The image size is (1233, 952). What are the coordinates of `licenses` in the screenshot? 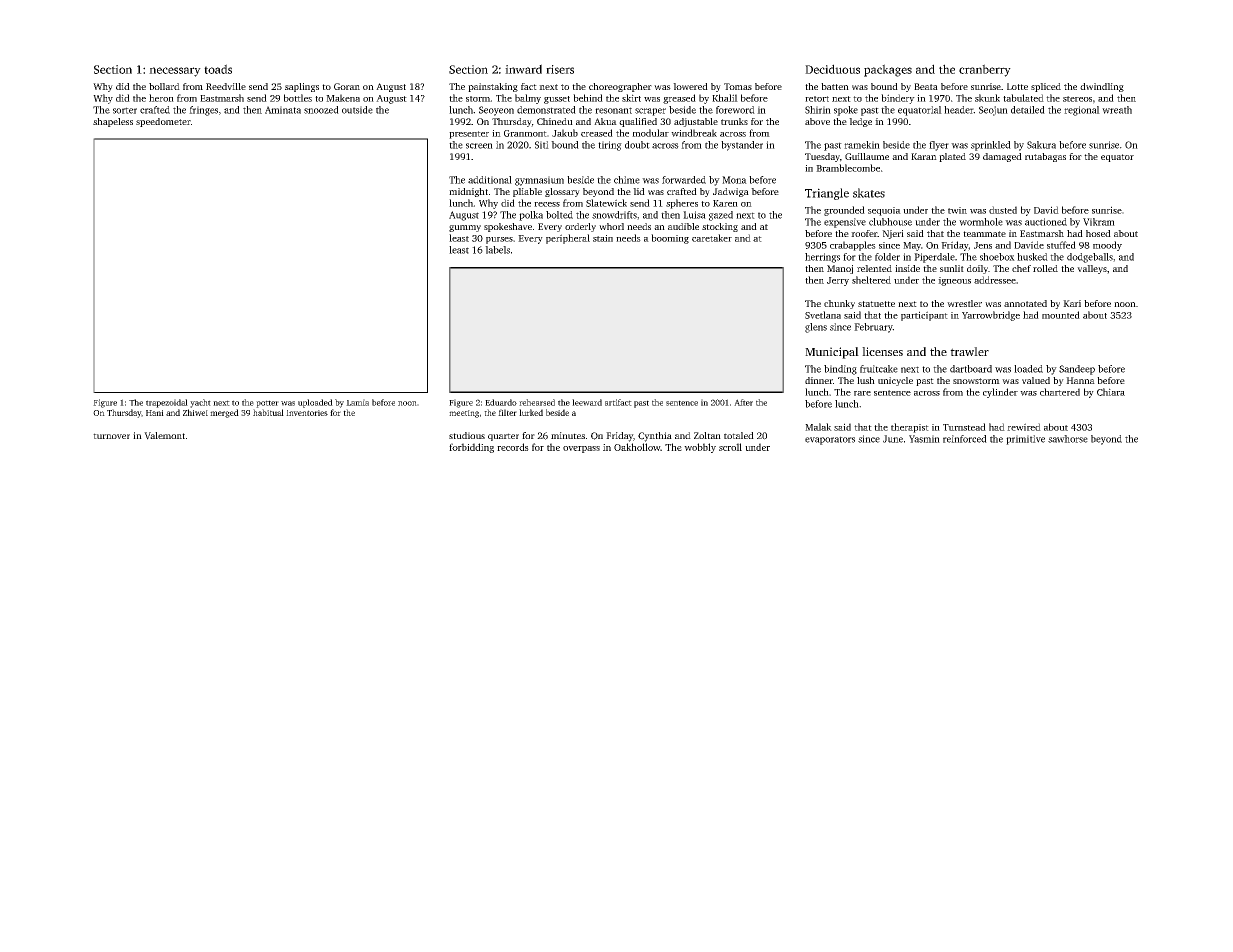 It's located at (882, 351).
